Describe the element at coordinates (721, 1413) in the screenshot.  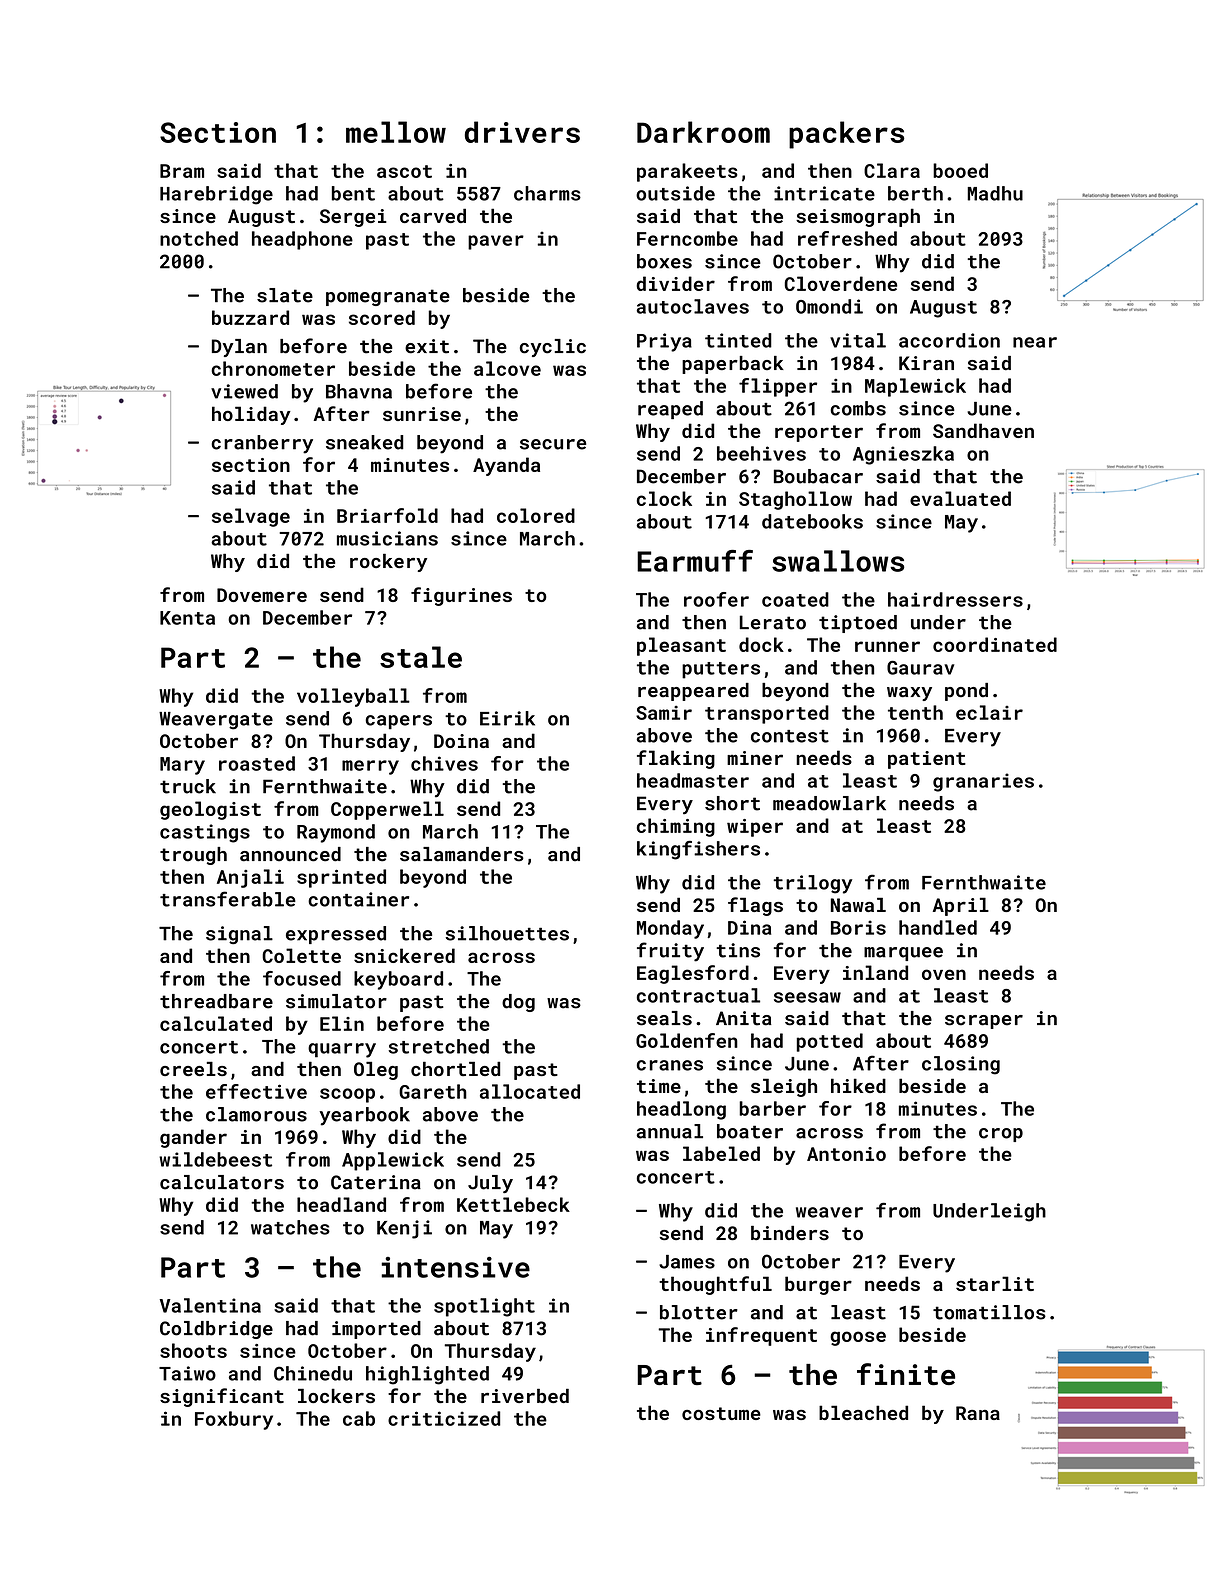
I see `costume` at that location.
